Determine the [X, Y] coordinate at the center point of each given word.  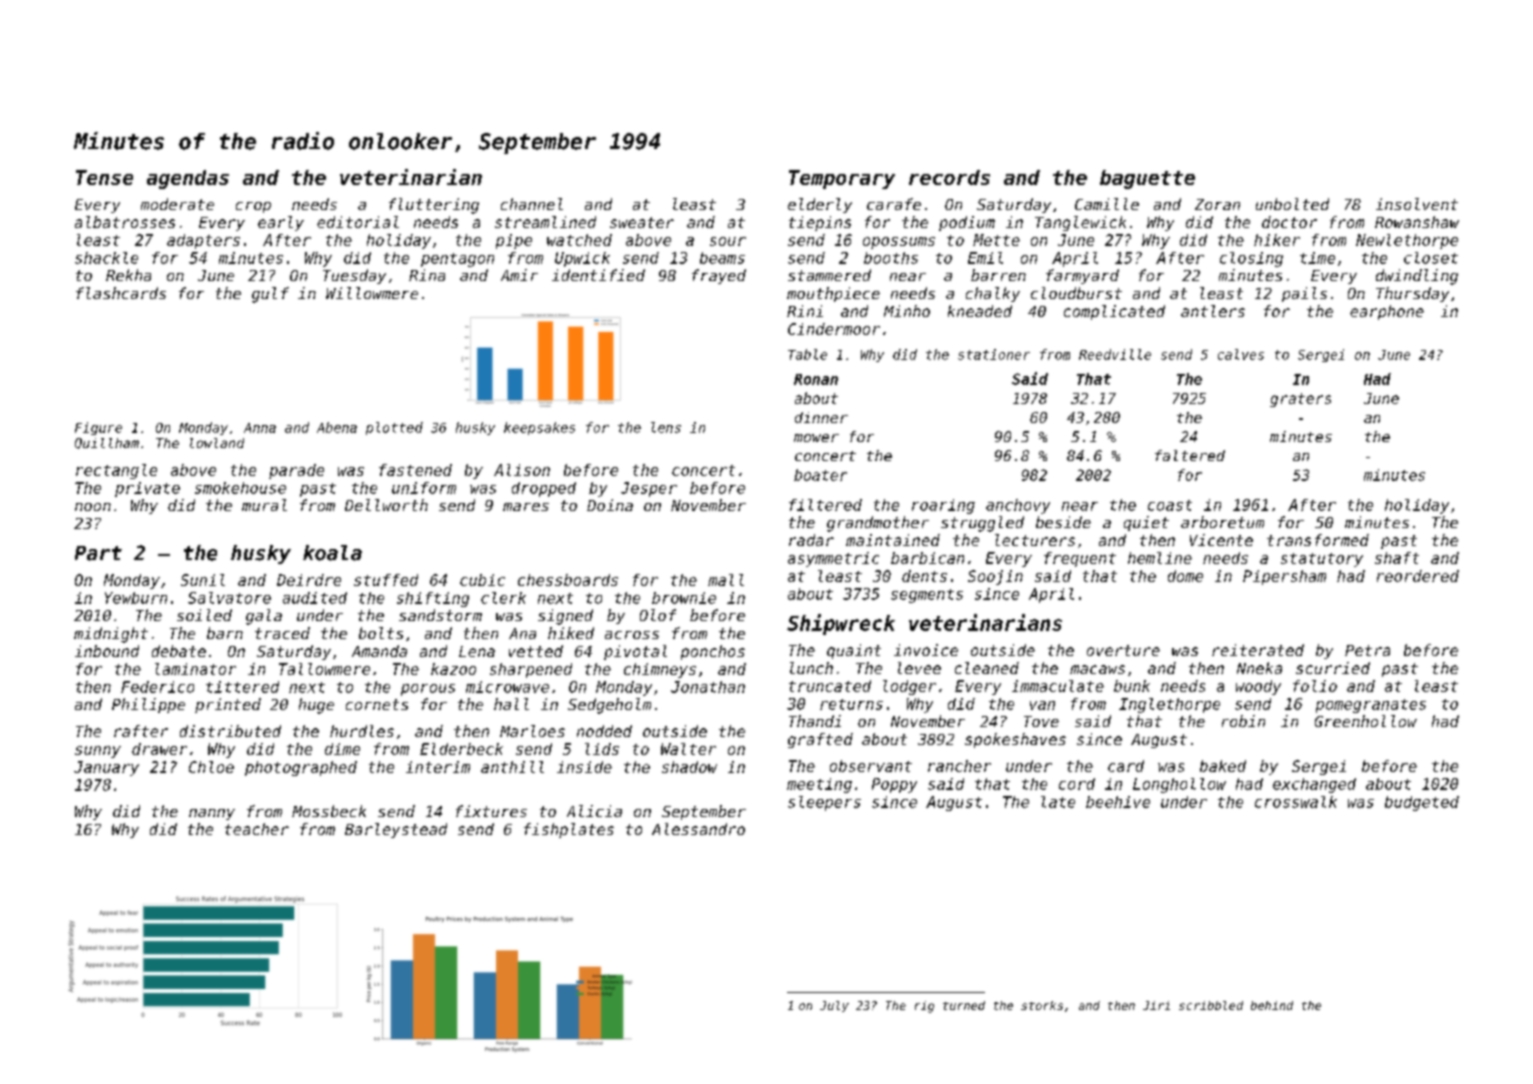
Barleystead [396, 830]
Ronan [816, 379]
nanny [212, 814]
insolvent [1417, 204]
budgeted [1422, 803]
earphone [1387, 312]
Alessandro [698, 829]
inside [584, 767]
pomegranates [1371, 706]
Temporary [842, 179]
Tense [104, 177]
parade [296, 471]
